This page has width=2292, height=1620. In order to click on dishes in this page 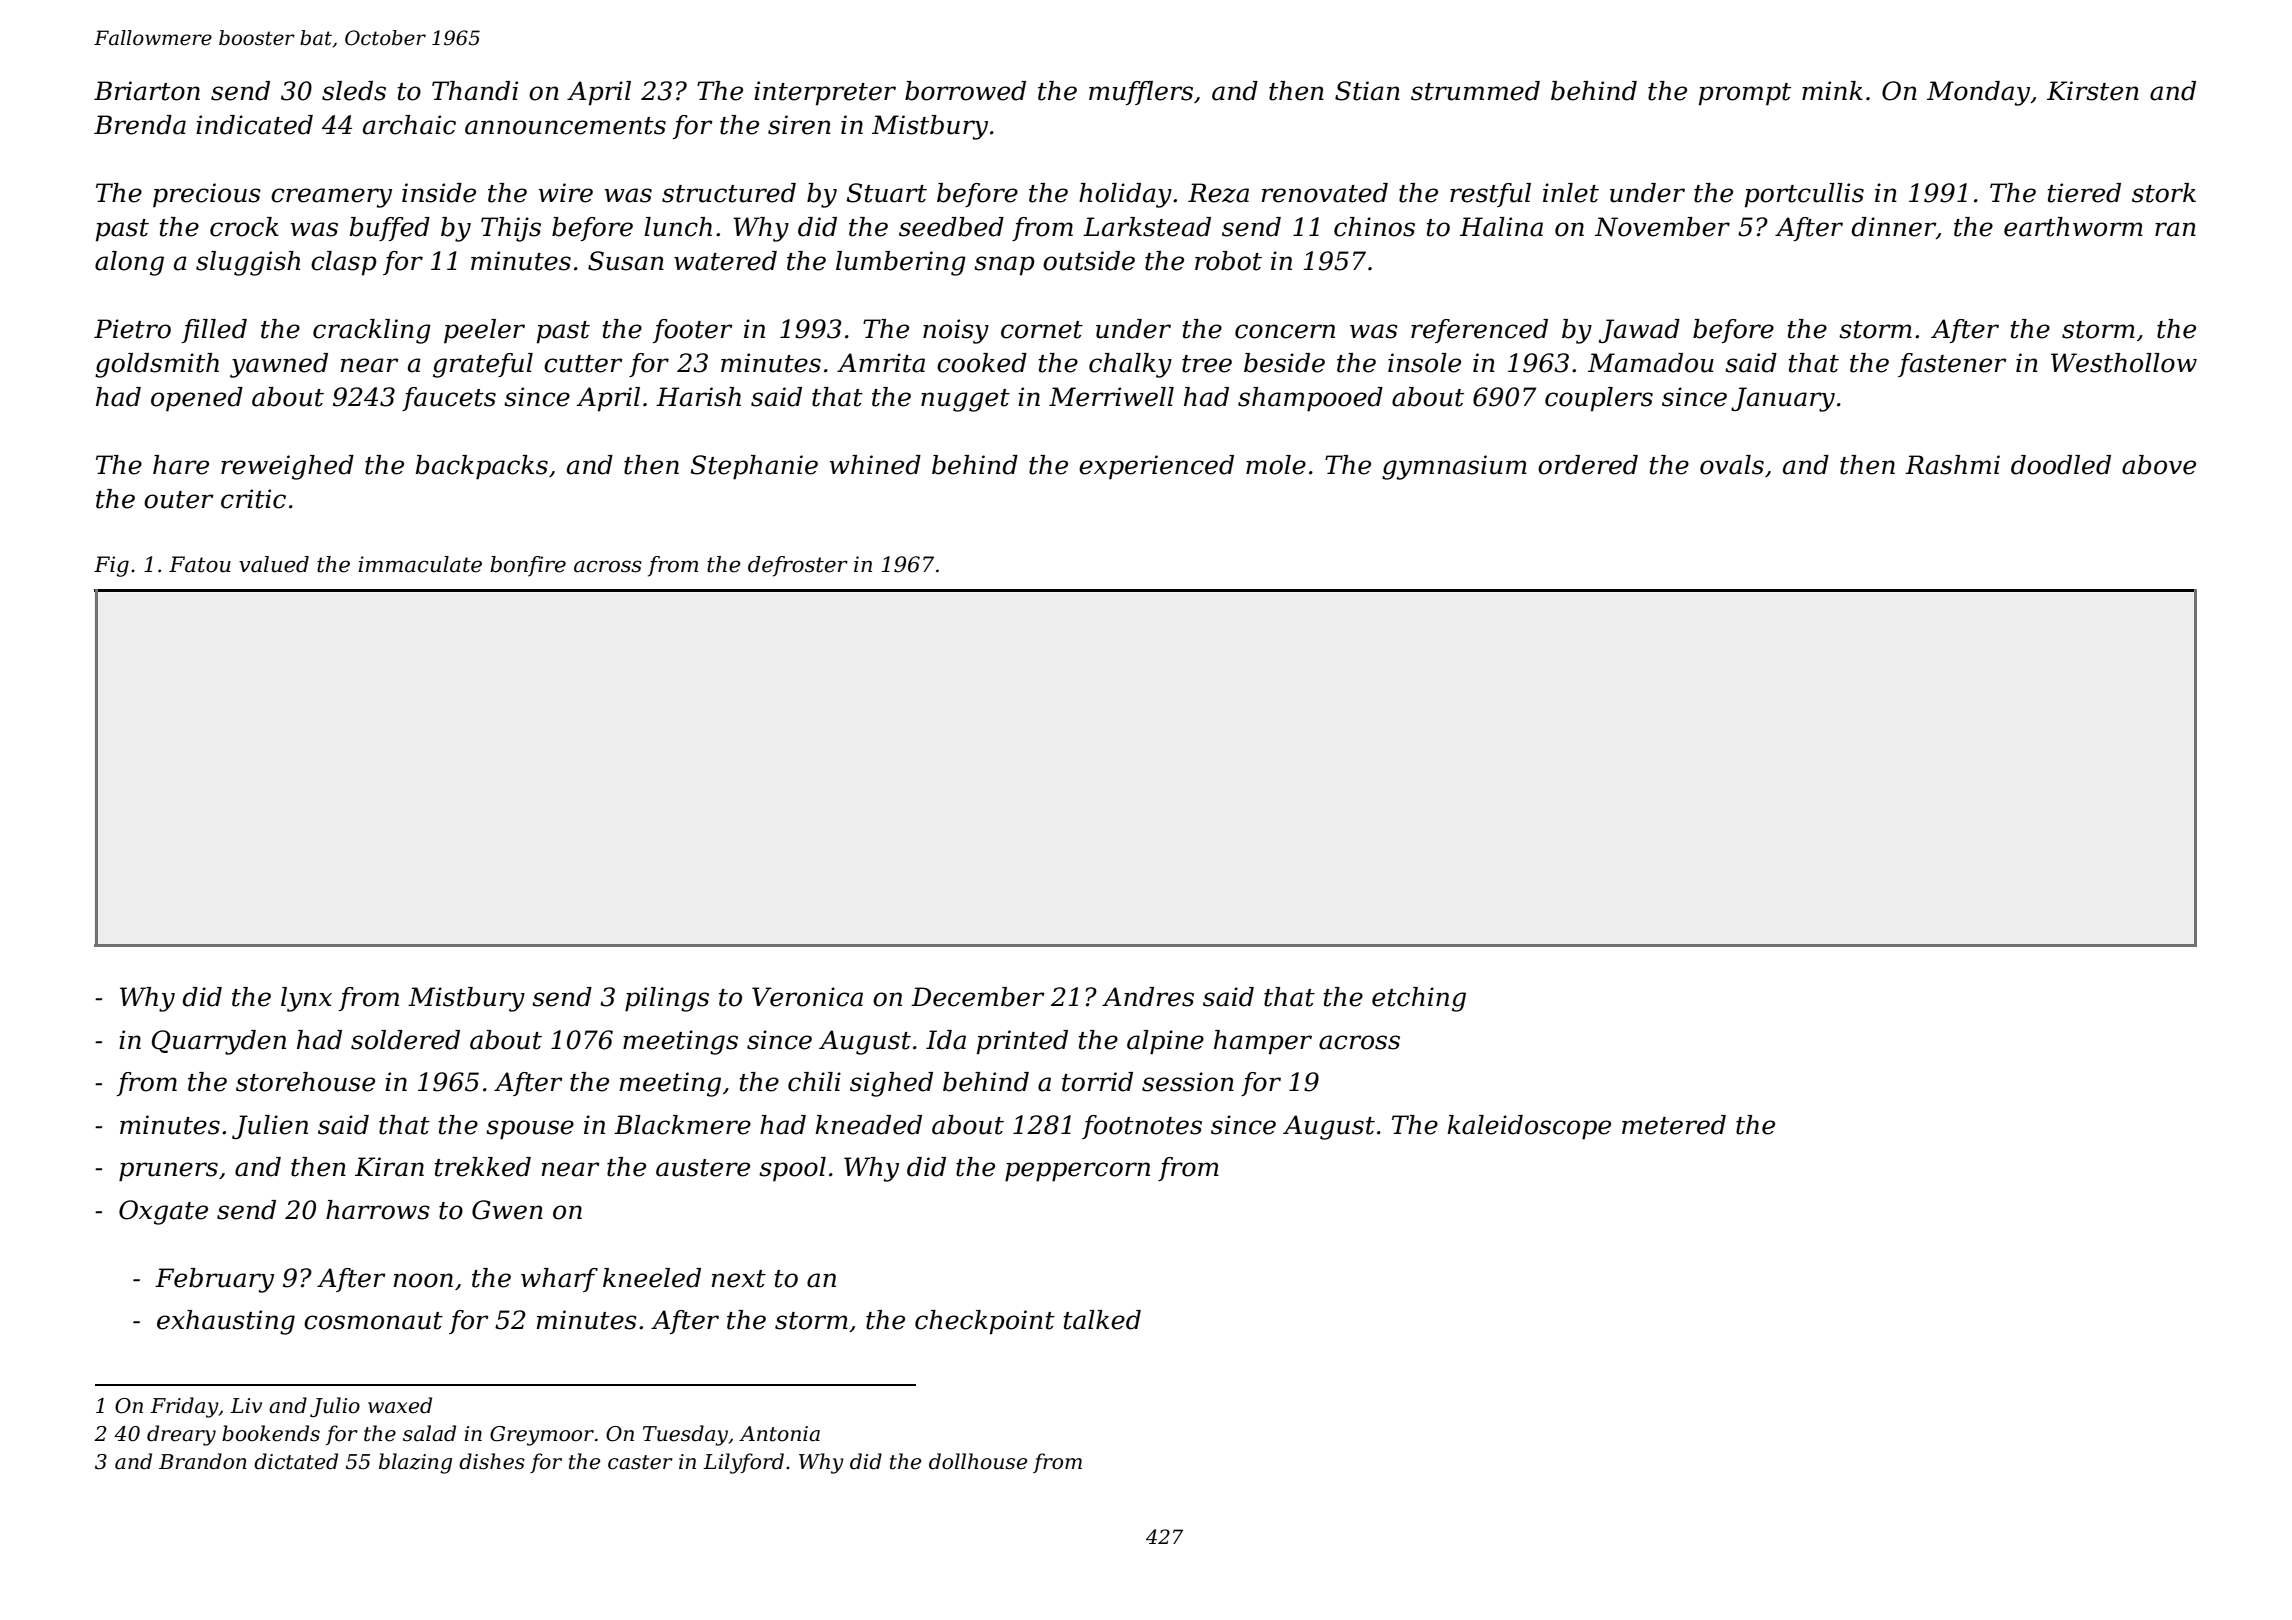, I will do `click(492, 1461)`.
